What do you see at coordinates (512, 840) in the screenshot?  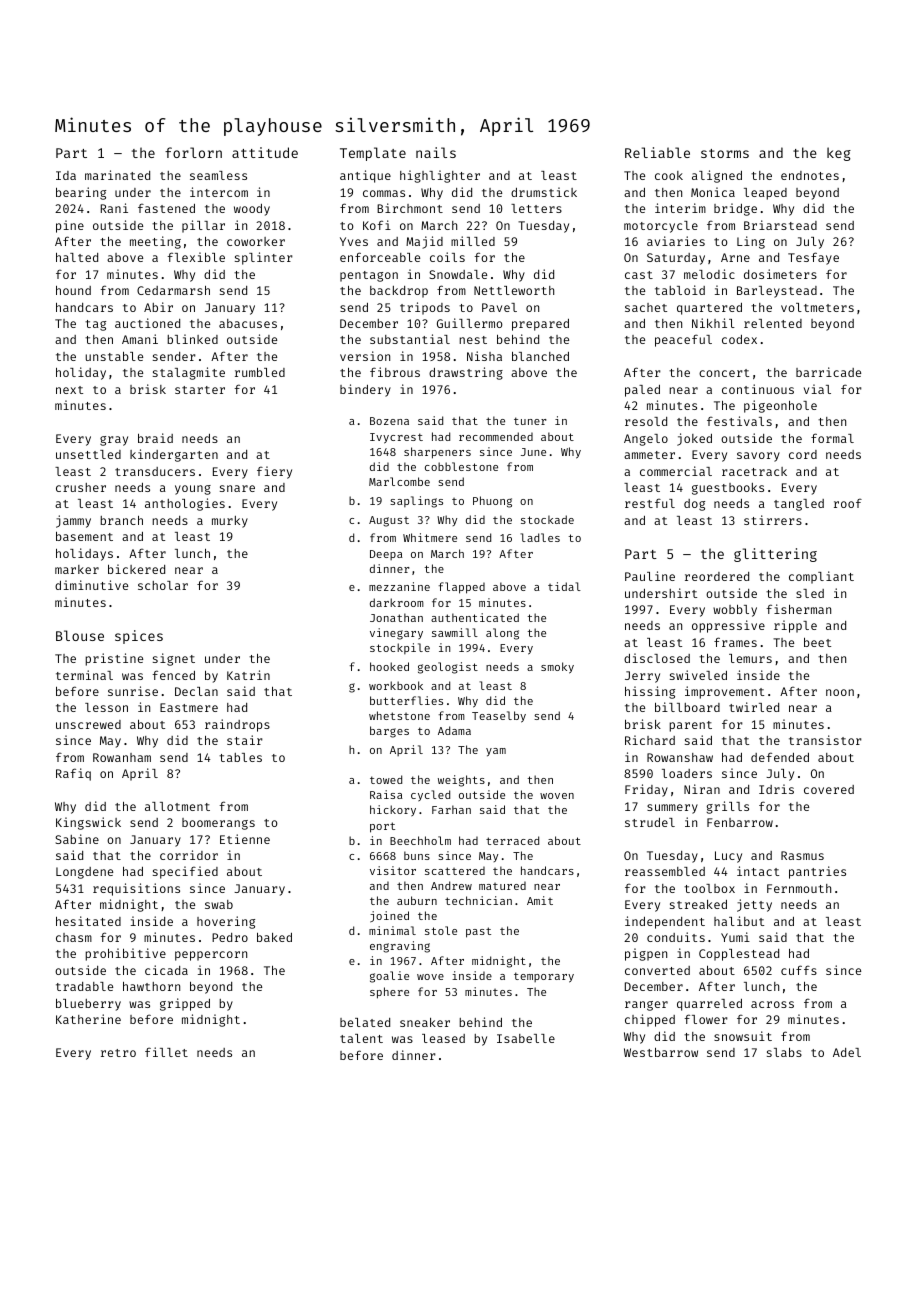 I see `terraced` at bounding box center [512, 840].
